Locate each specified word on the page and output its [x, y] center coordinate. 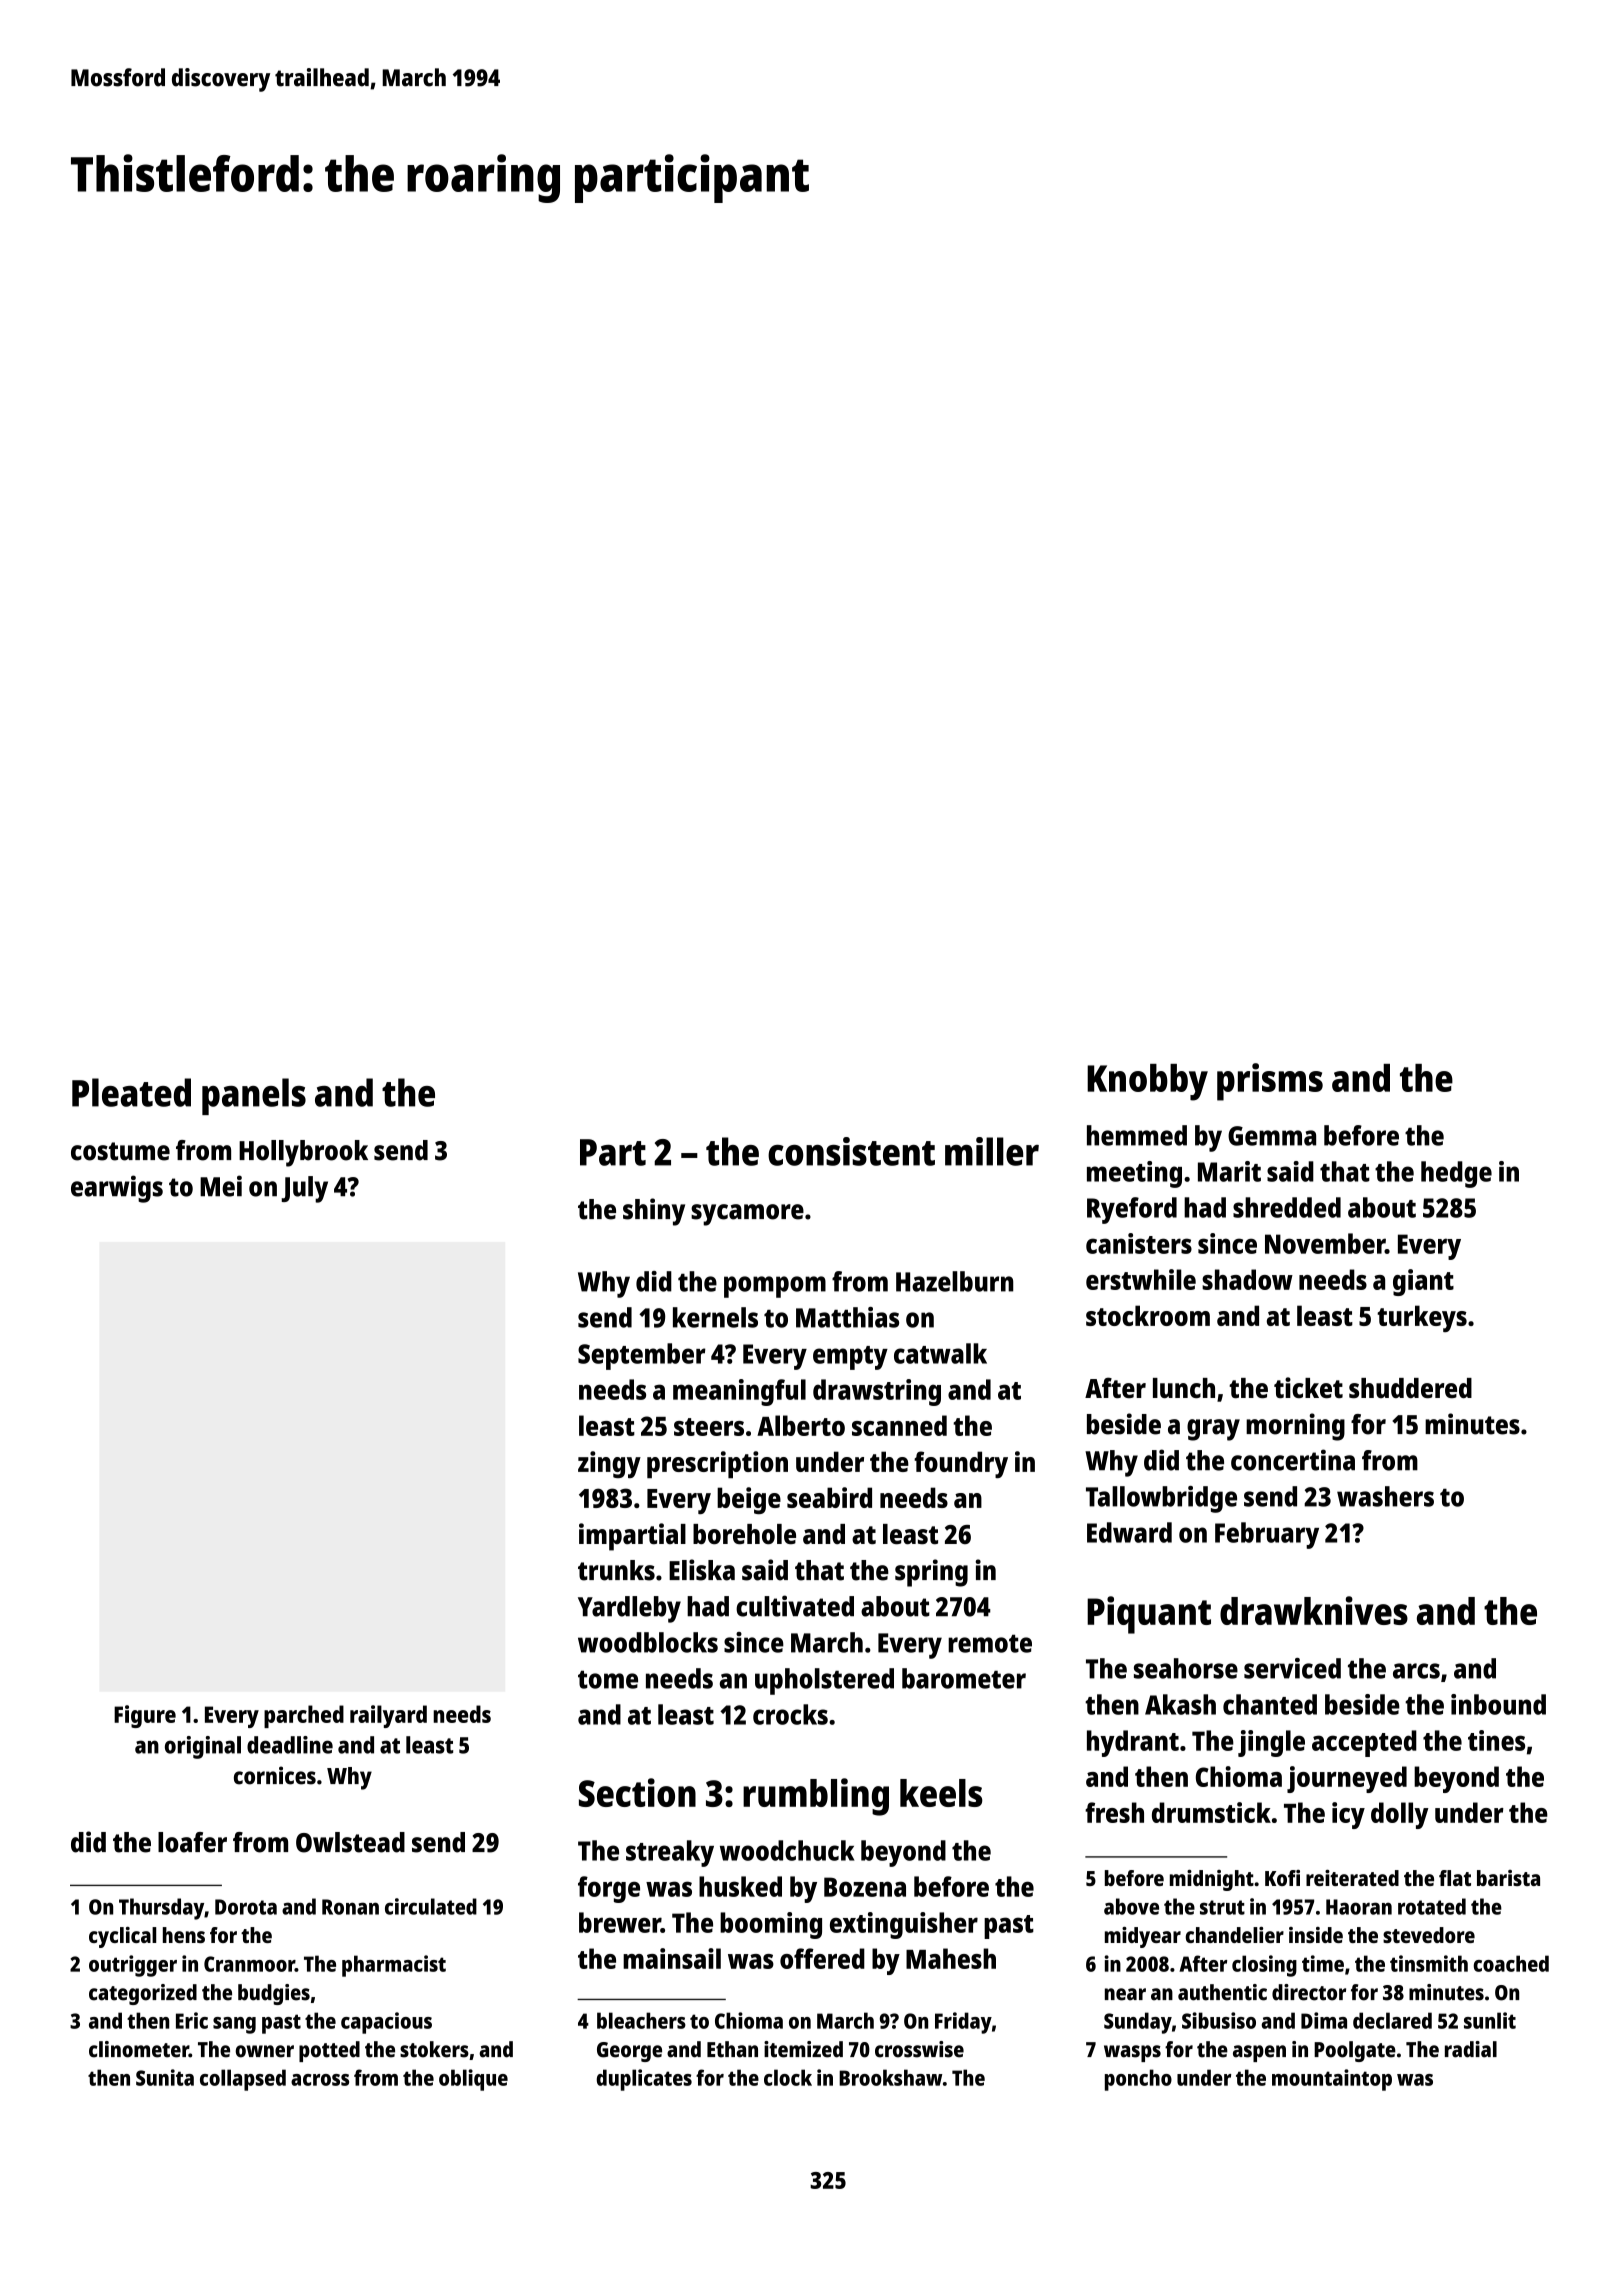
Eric [192, 2020]
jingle [1271, 1743]
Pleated [131, 1092]
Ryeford [1132, 1210]
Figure [145, 1716]
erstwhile [1141, 1279]
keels [941, 1793]
